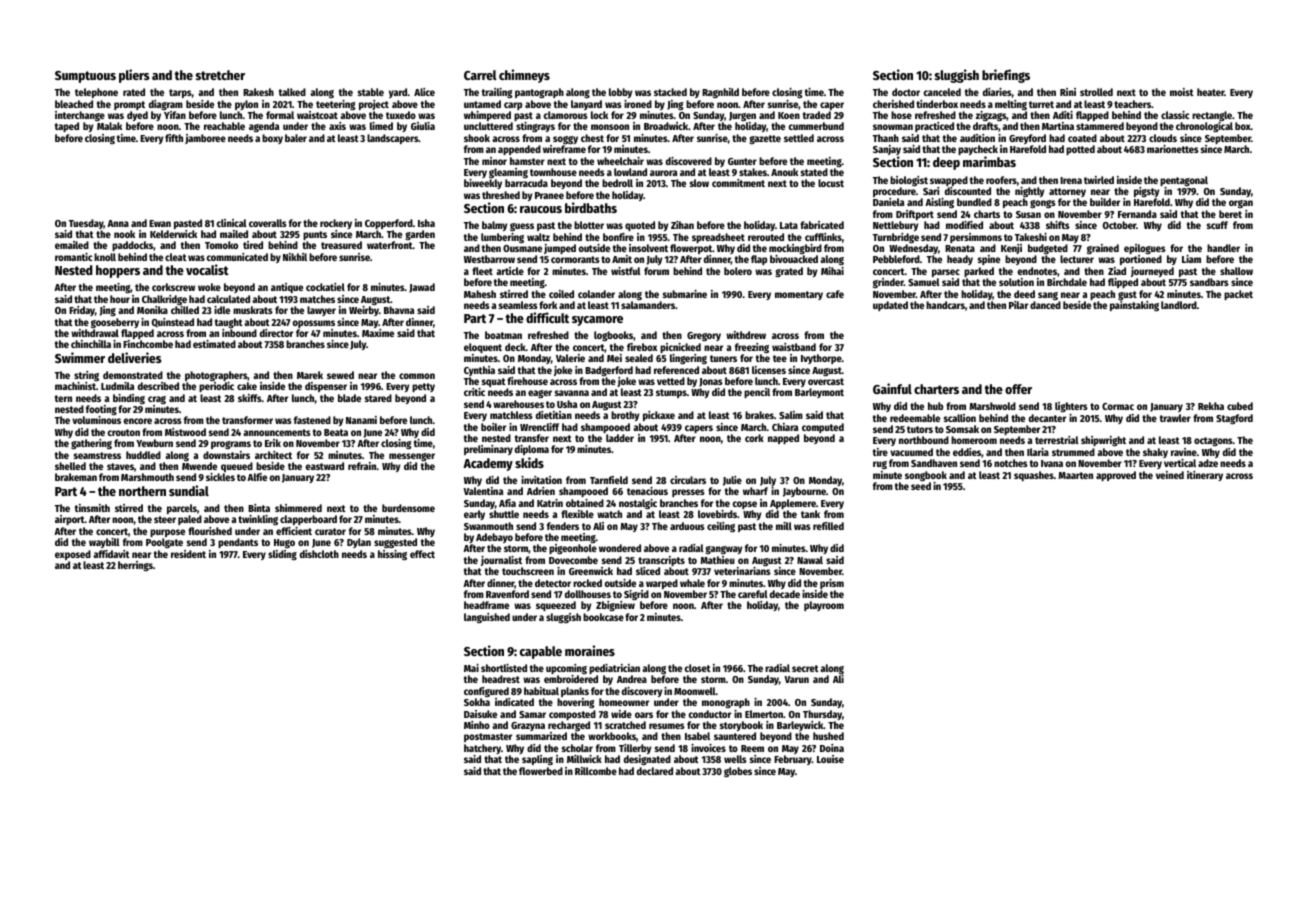 This screenshot has width=1308, height=924. Describe the element at coordinates (524, 76) in the screenshot. I see `chimneys` at that location.
